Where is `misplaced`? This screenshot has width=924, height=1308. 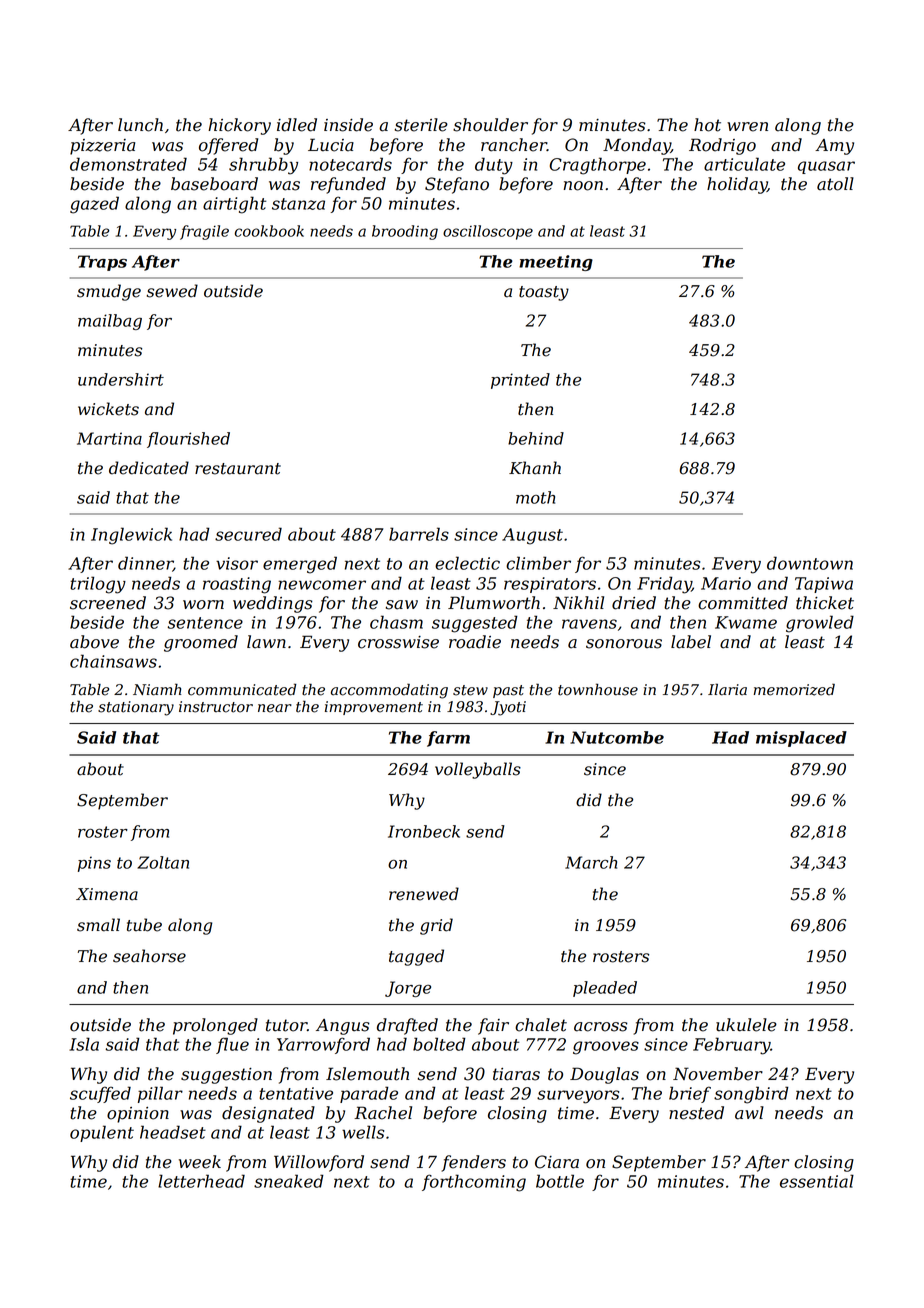
misplaced is located at coordinates (801, 739).
